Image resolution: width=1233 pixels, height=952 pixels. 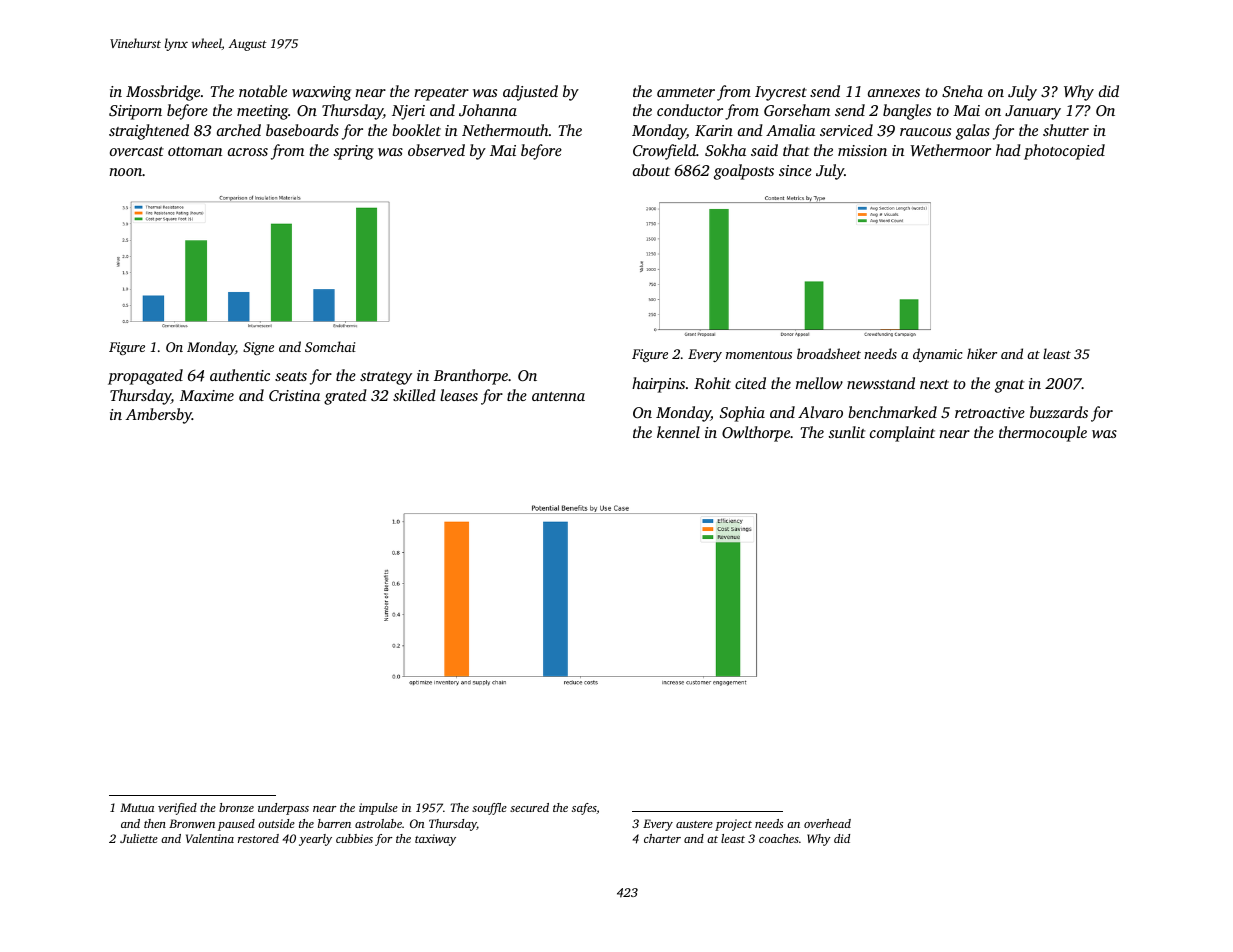 What do you see at coordinates (686, 92) in the screenshot?
I see `ammeter` at bounding box center [686, 92].
